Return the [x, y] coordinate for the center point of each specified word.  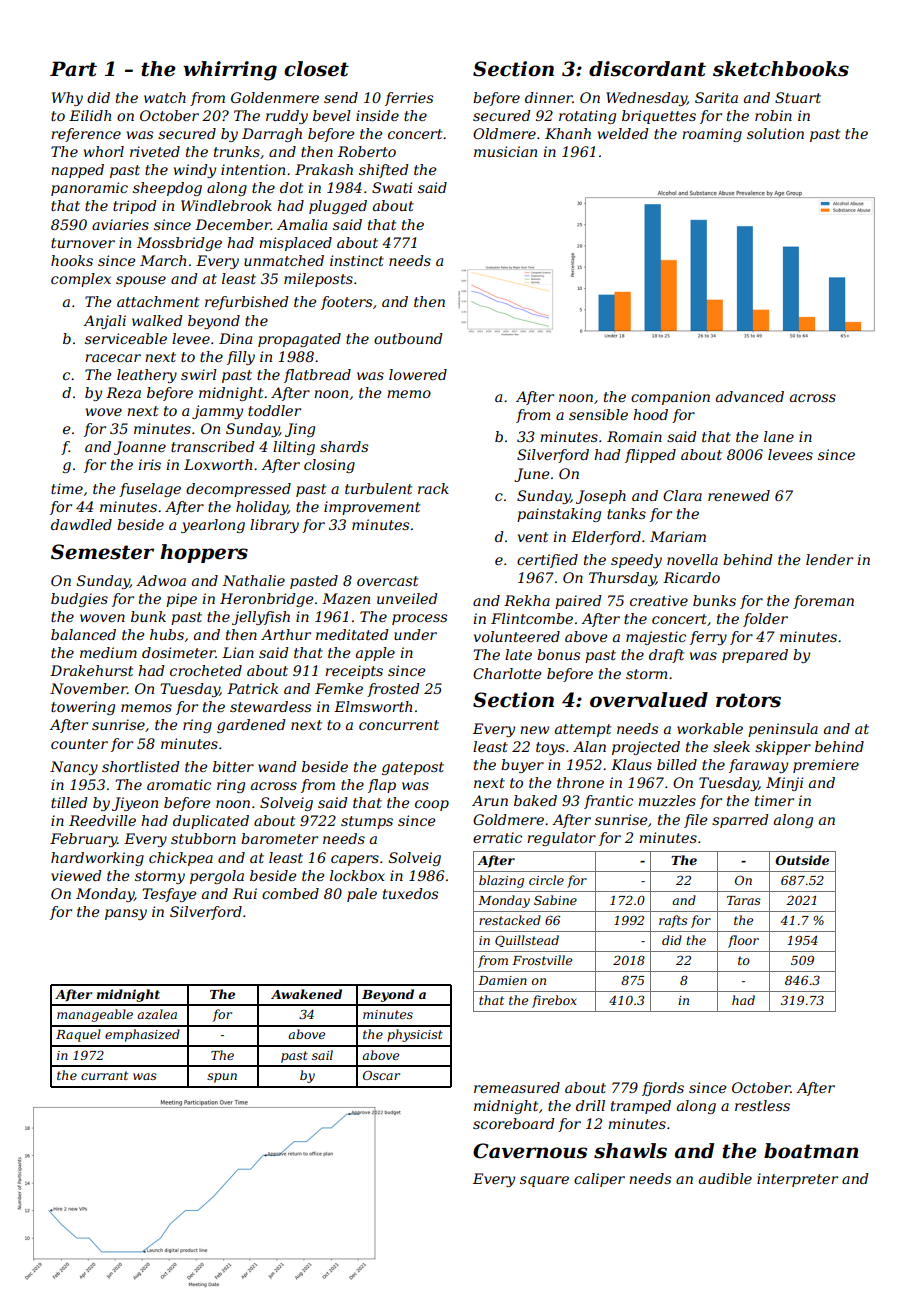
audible [725, 1178]
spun [222, 1078]
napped [77, 171]
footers [346, 303]
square [544, 1181]
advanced [750, 396]
